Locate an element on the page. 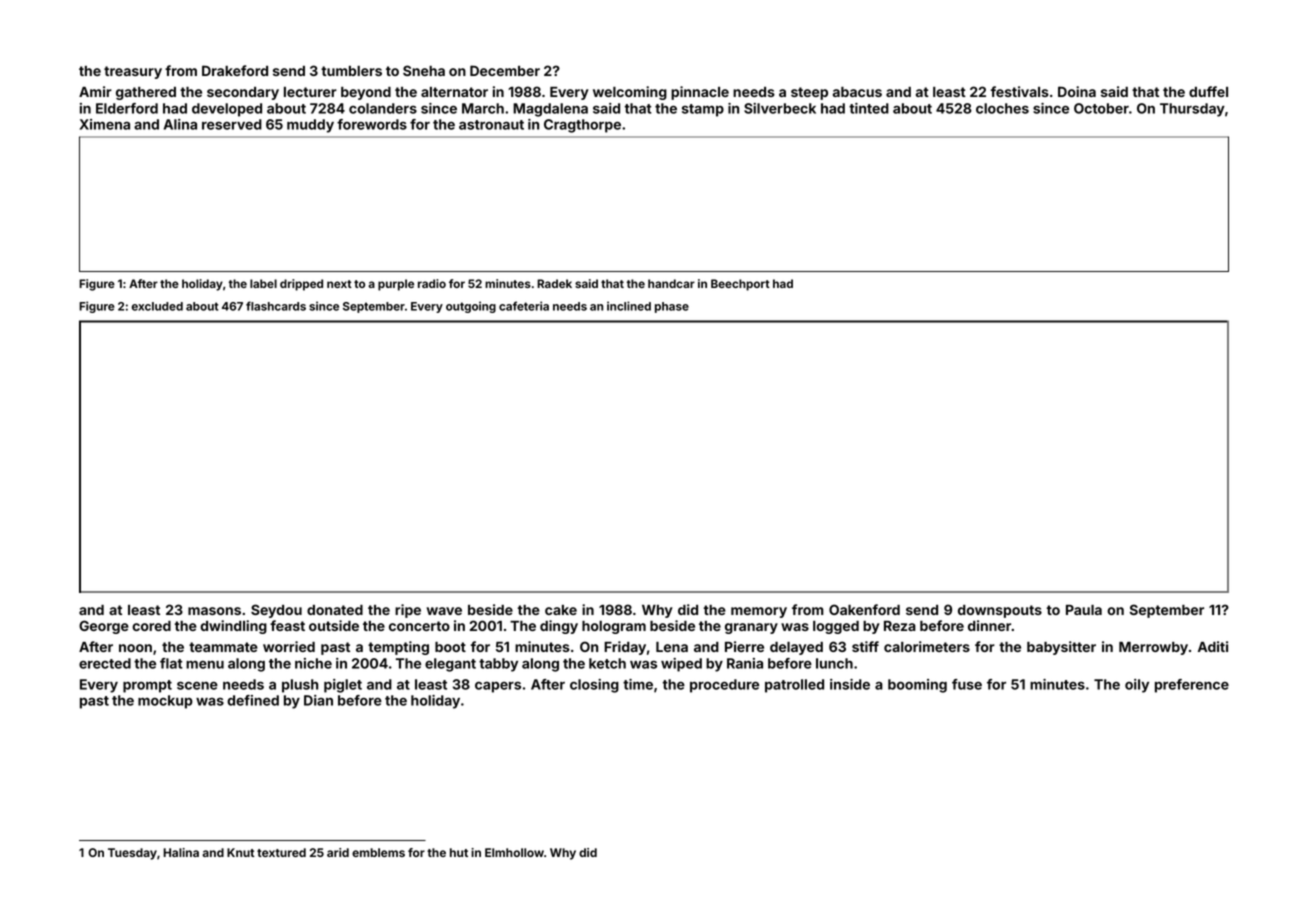 This document has height=924, width=1308. phase is located at coordinates (672, 307).
